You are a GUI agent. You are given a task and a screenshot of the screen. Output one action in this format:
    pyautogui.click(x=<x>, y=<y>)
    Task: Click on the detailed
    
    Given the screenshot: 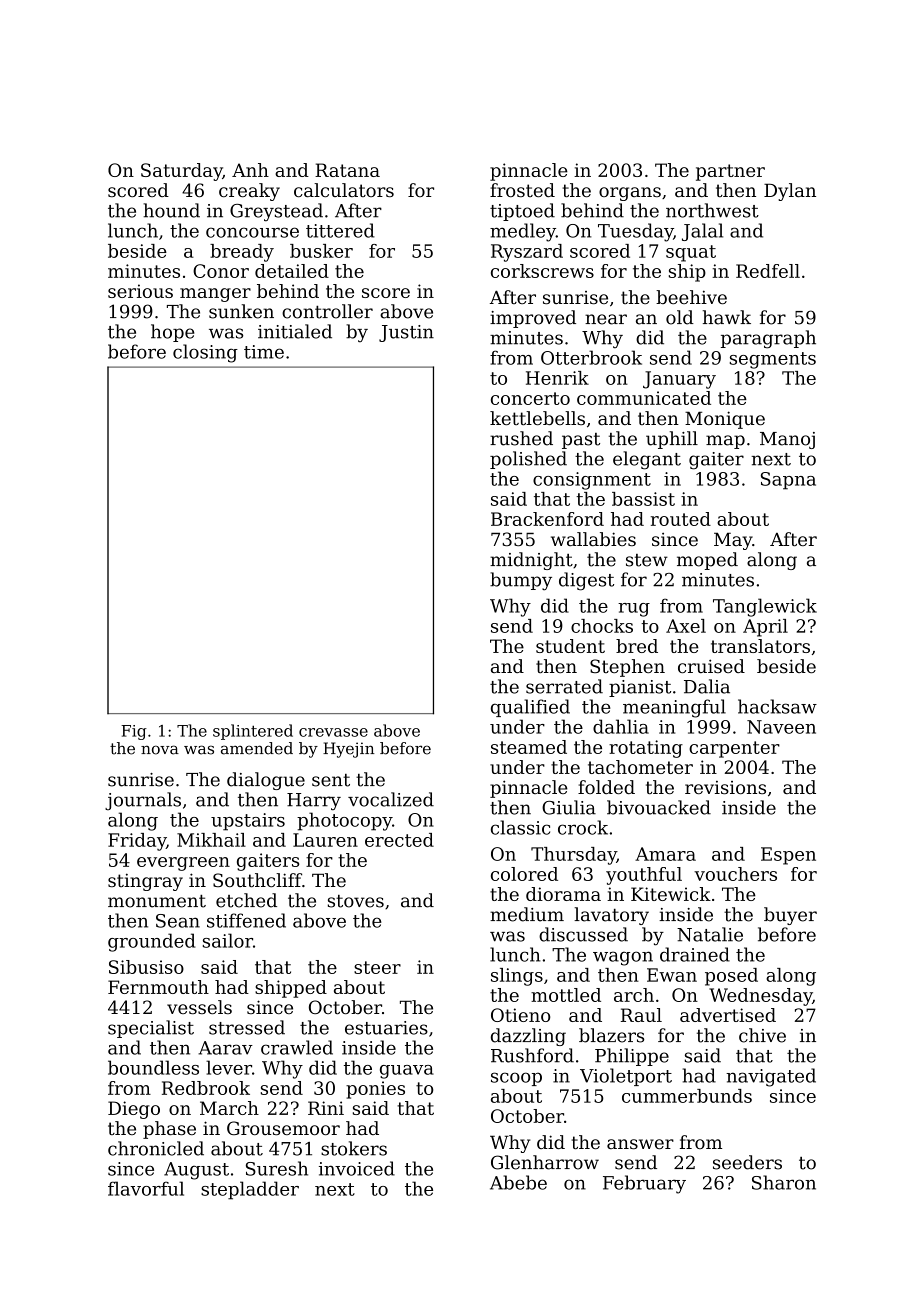 What is the action you would take?
    pyautogui.click(x=292, y=271)
